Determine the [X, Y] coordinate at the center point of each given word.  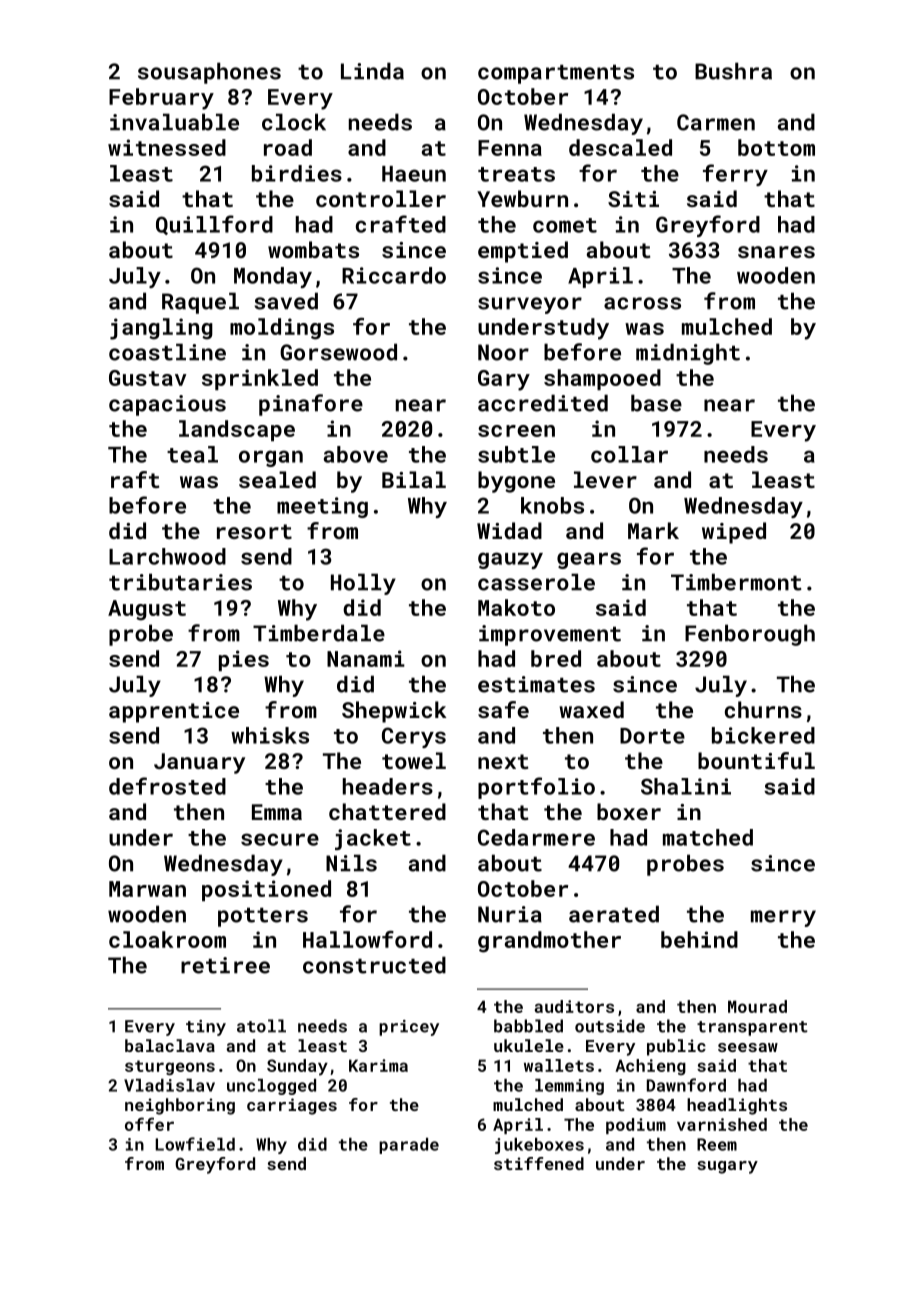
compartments [556, 74]
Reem [717, 1144]
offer [149, 1124]
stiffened [539, 1163]
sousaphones [209, 73]
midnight [688, 354]
